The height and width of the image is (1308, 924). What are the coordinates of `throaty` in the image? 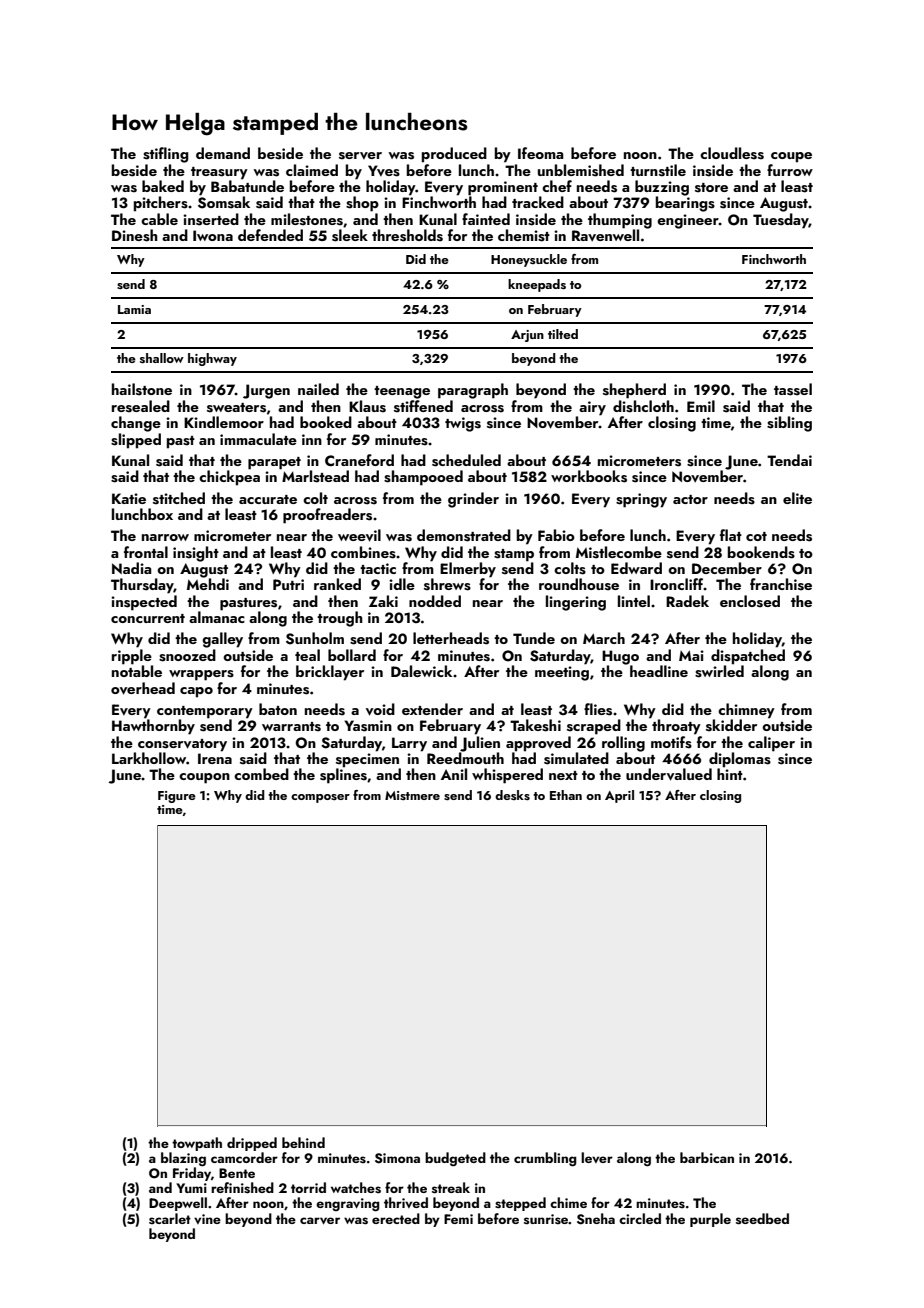 It's located at (676, 727).
